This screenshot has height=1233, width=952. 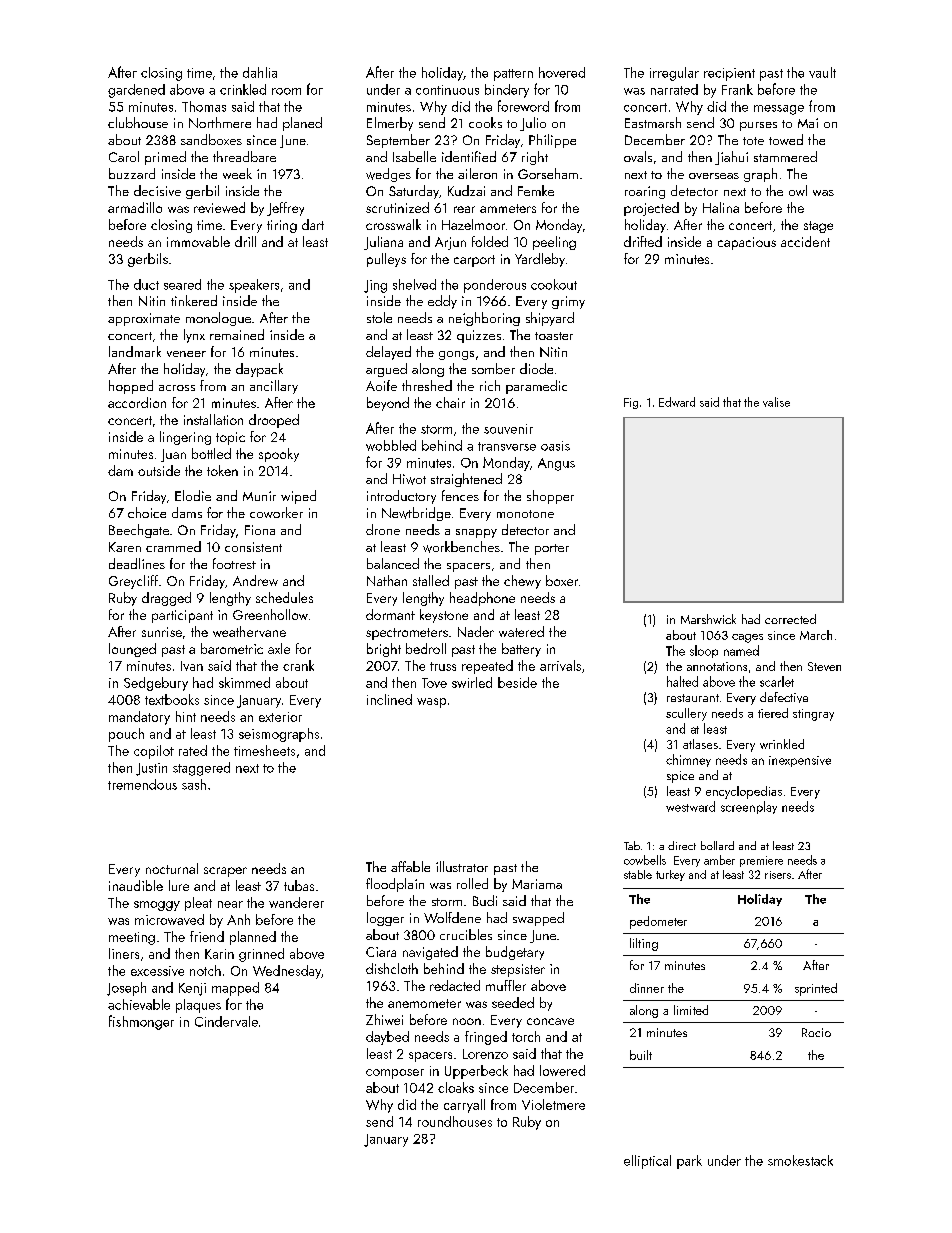 What do you see at coordinates (185, 438) in the screenshot?
I see `lingering` at bounding box center [185, 438].
